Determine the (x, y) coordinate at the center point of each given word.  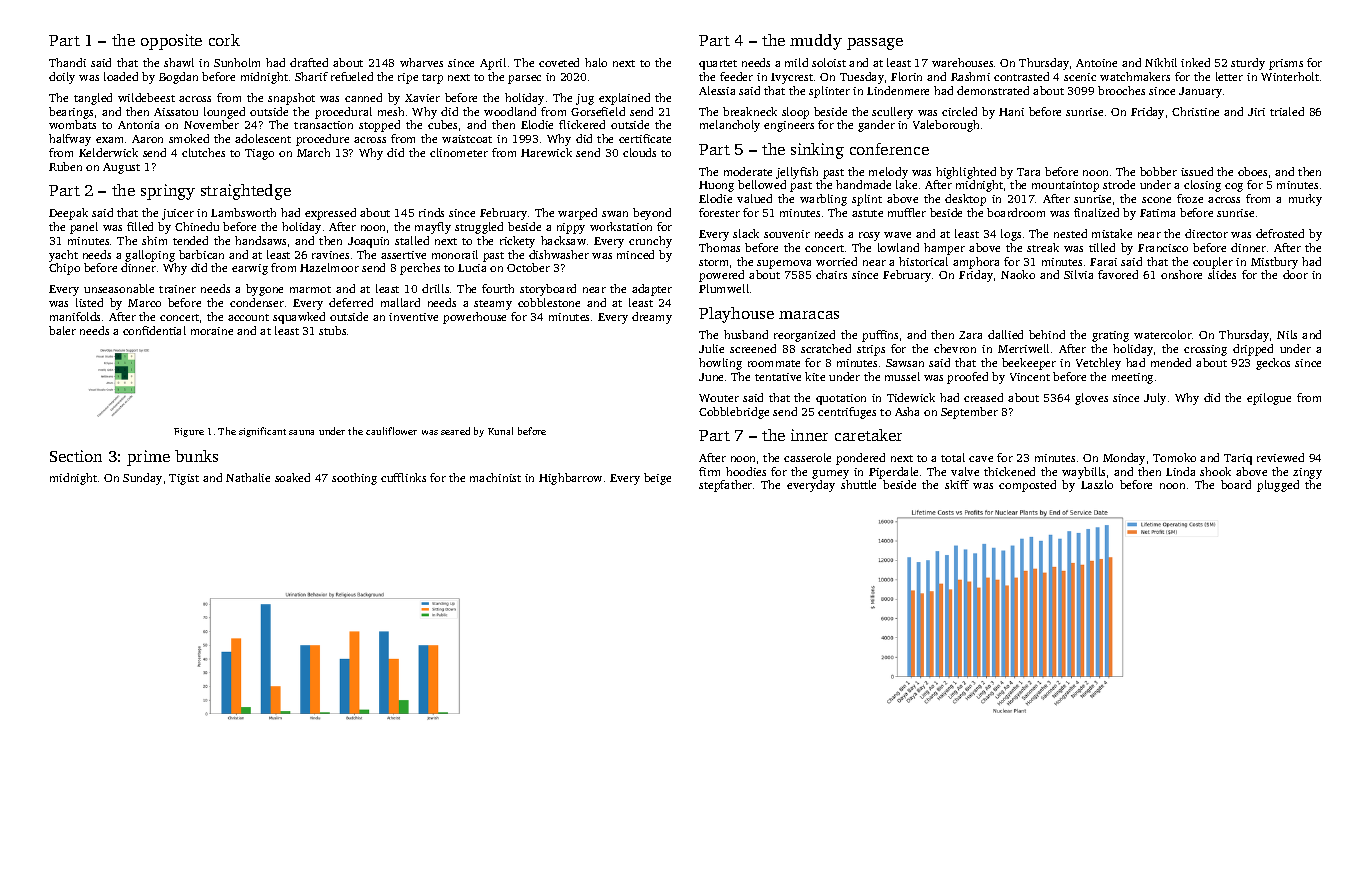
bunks (196, 456)
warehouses (962, 62)
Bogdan (178, 78)
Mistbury (1274, 263)
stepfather (725, 486)
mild (796, 62)
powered (721, 276)
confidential (154, 330)
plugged (1278, 486)
